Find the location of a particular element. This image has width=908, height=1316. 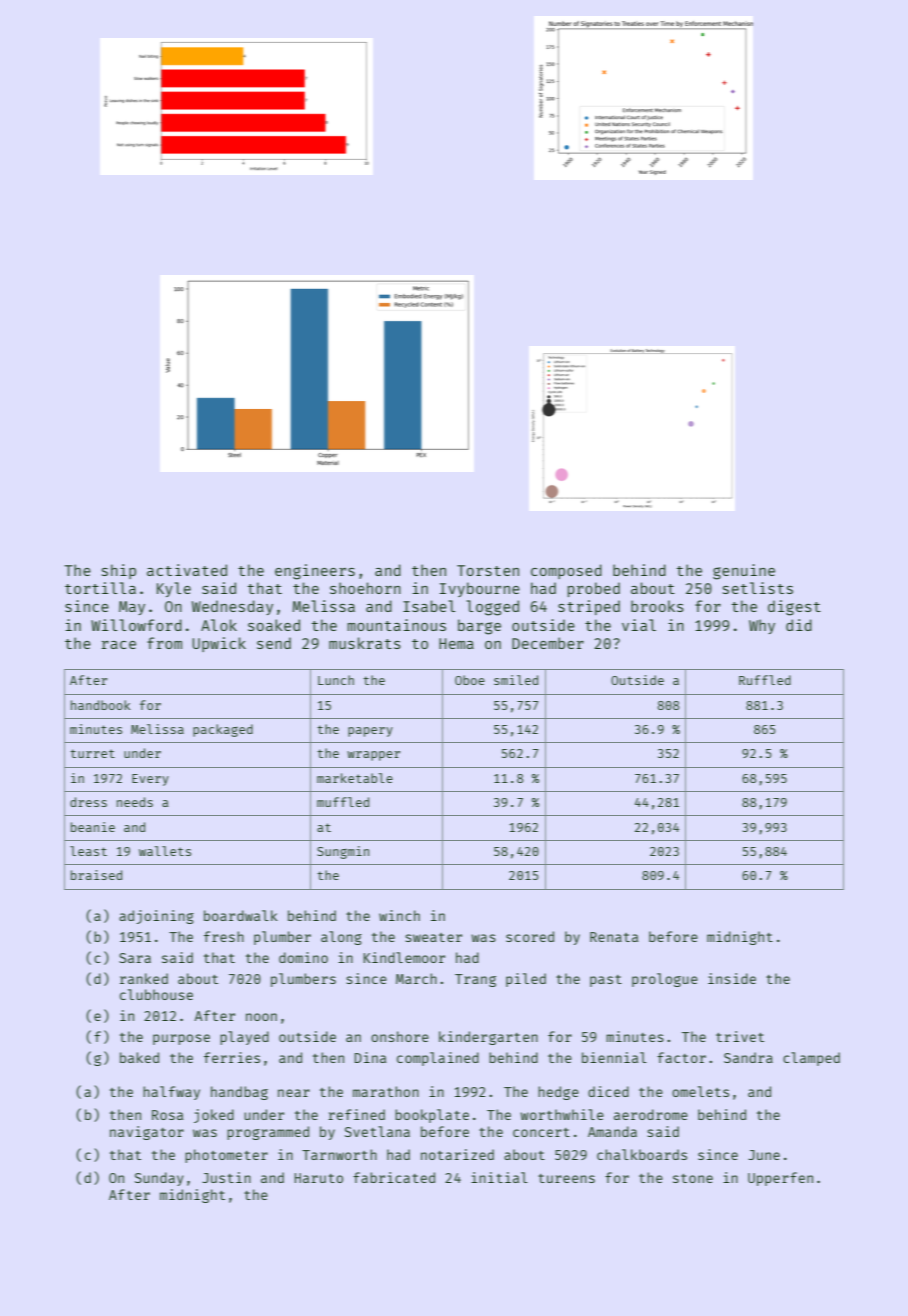

stone is located at coordinates (693, 1178).
